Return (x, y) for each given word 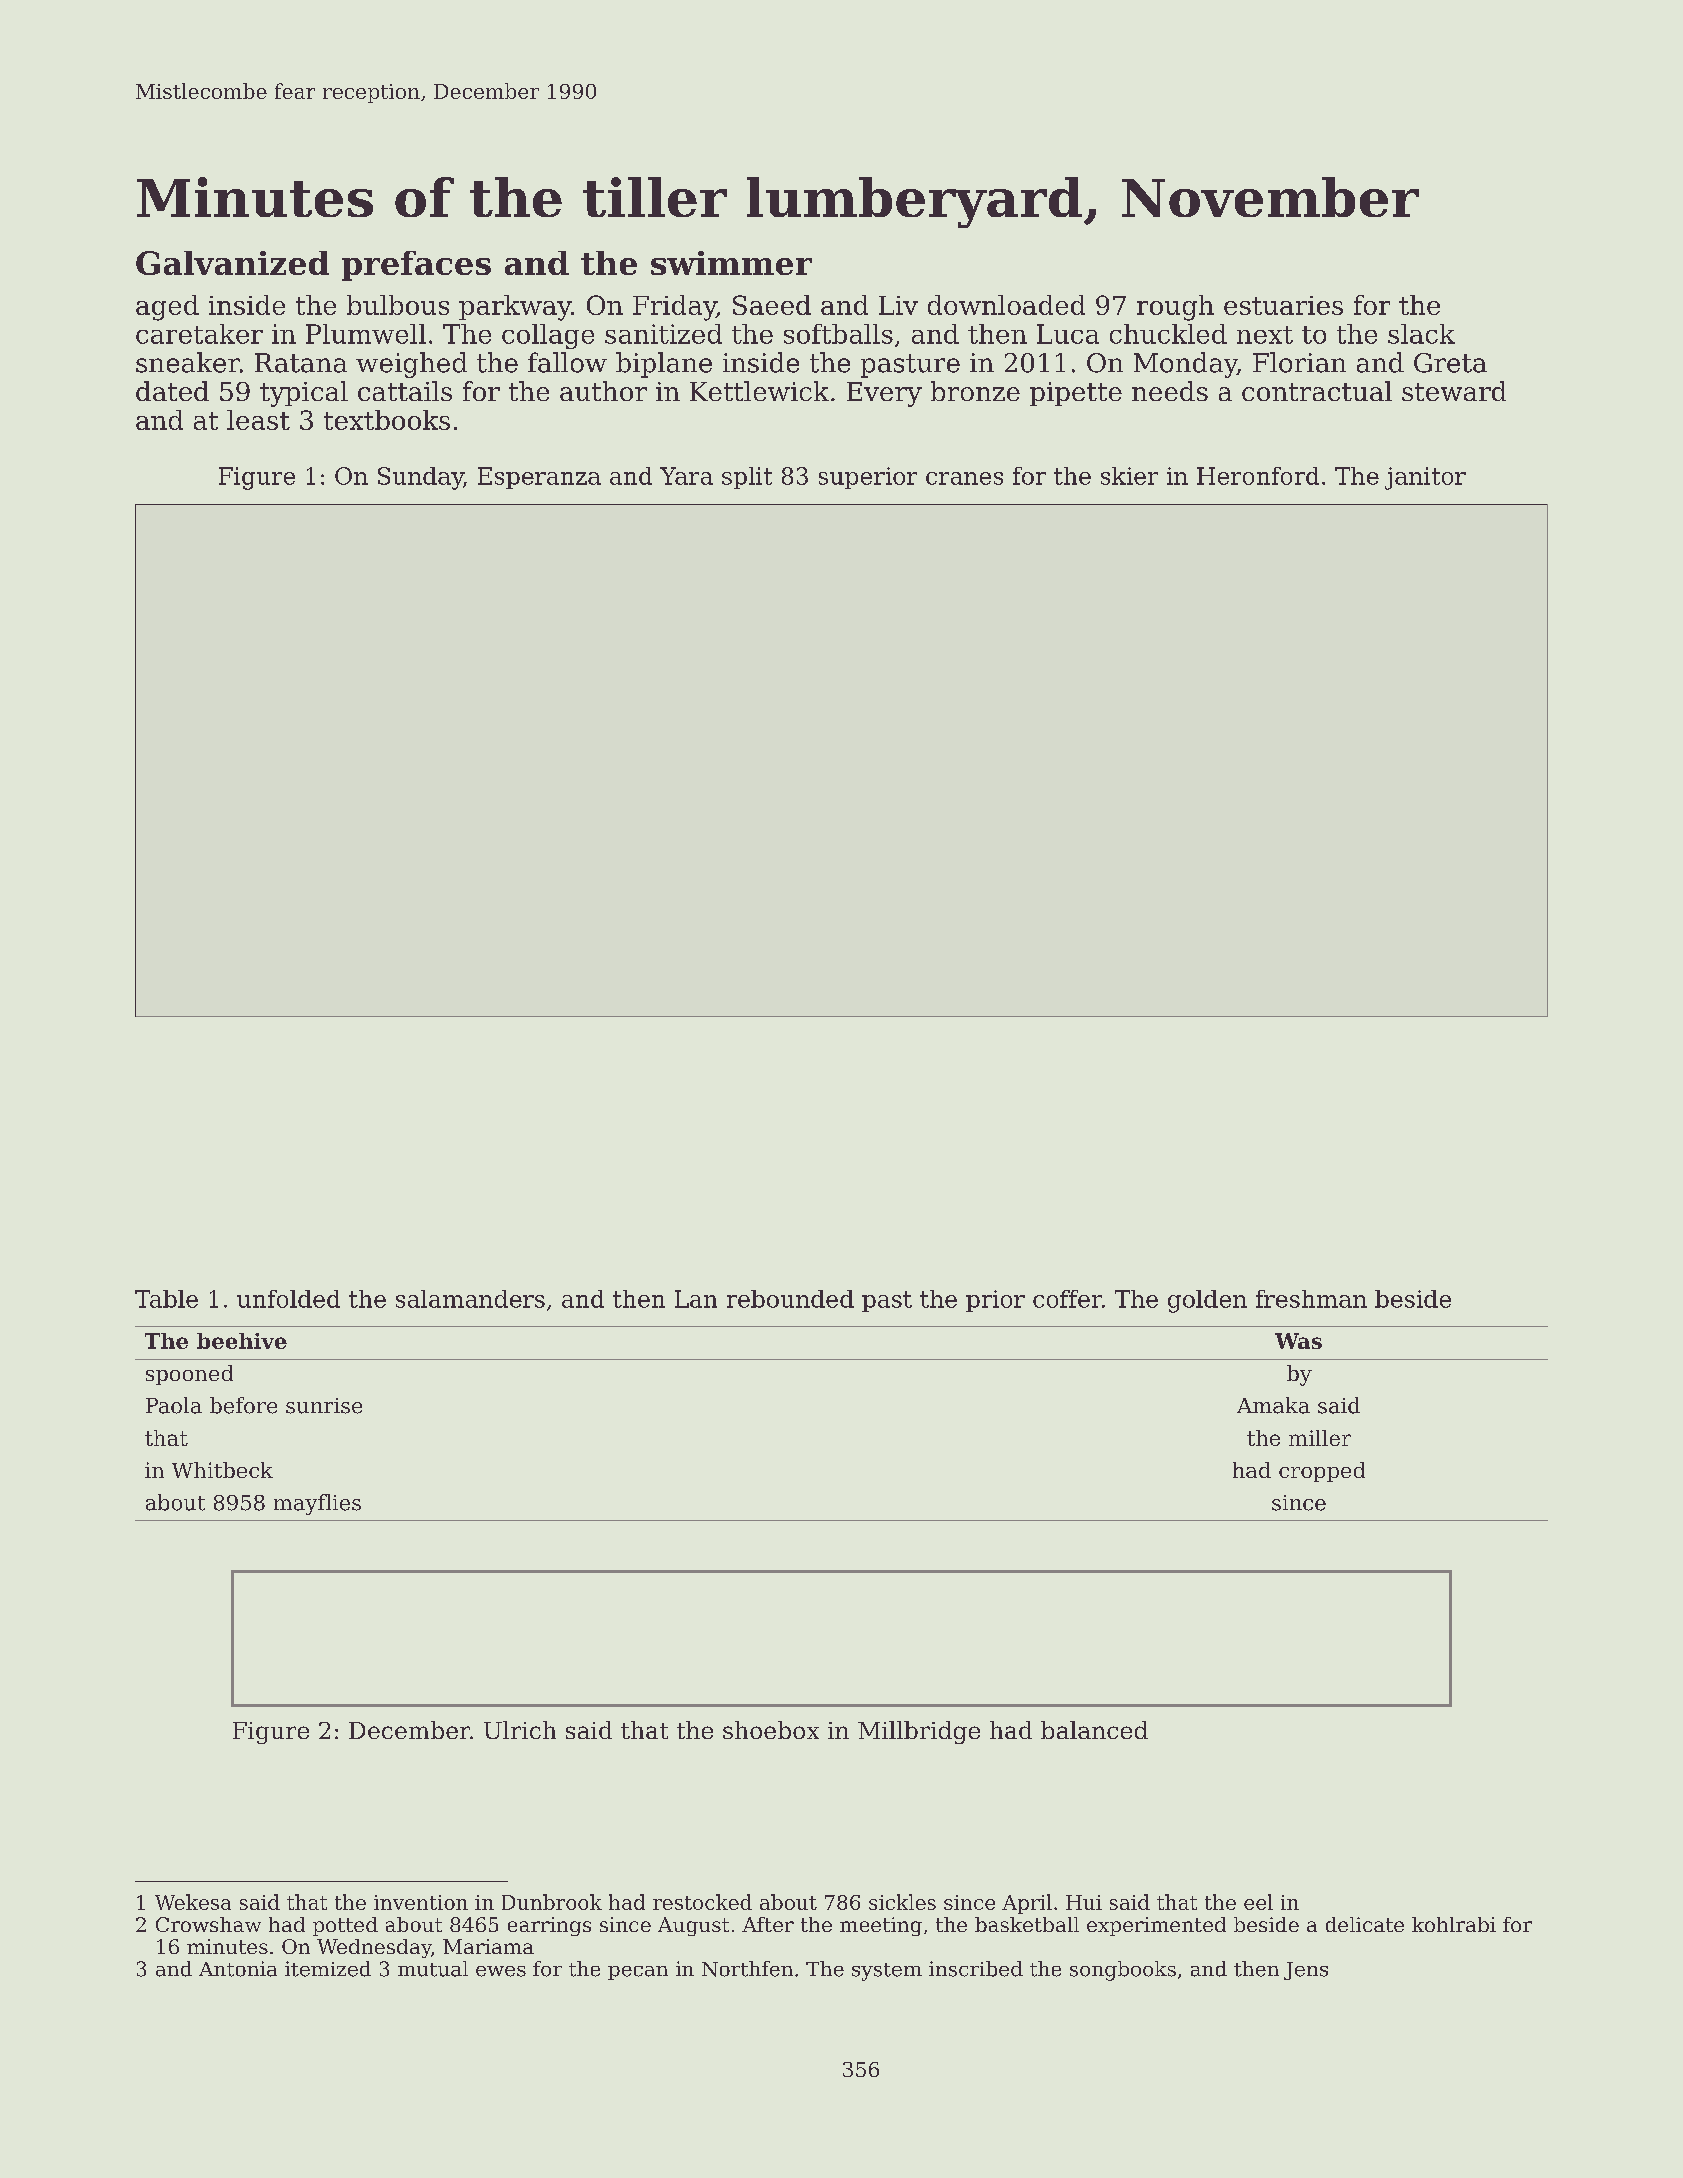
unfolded (288, 1299)
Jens (1306, 1971)
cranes (964, 478)
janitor (1425, 478)
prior (995, 1301)
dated (172, 391)
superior (868, 478)
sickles (902, 1902)
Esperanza (539, 478)
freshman (1311, 1299)
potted (345, 1926)
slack (1421, 334)
